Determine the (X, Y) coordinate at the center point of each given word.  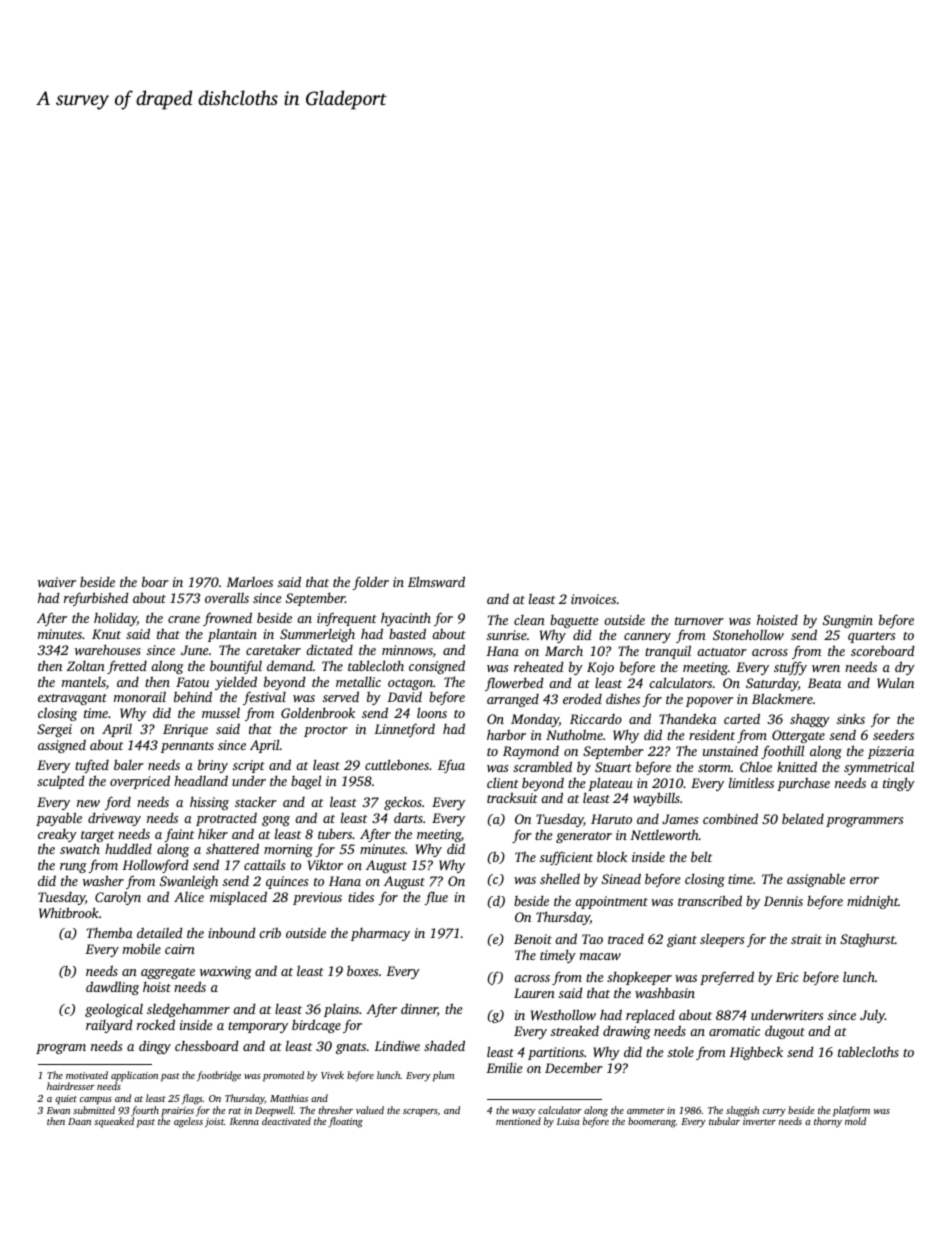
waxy (523, 1113)
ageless (188, 1122)
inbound (232, 932)
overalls (227, 597)
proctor (326, 731)
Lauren (534, 993)
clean (529, 620)
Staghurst (867, 940)
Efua (451, 766)
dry (905, 668)
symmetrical (879, 768)
